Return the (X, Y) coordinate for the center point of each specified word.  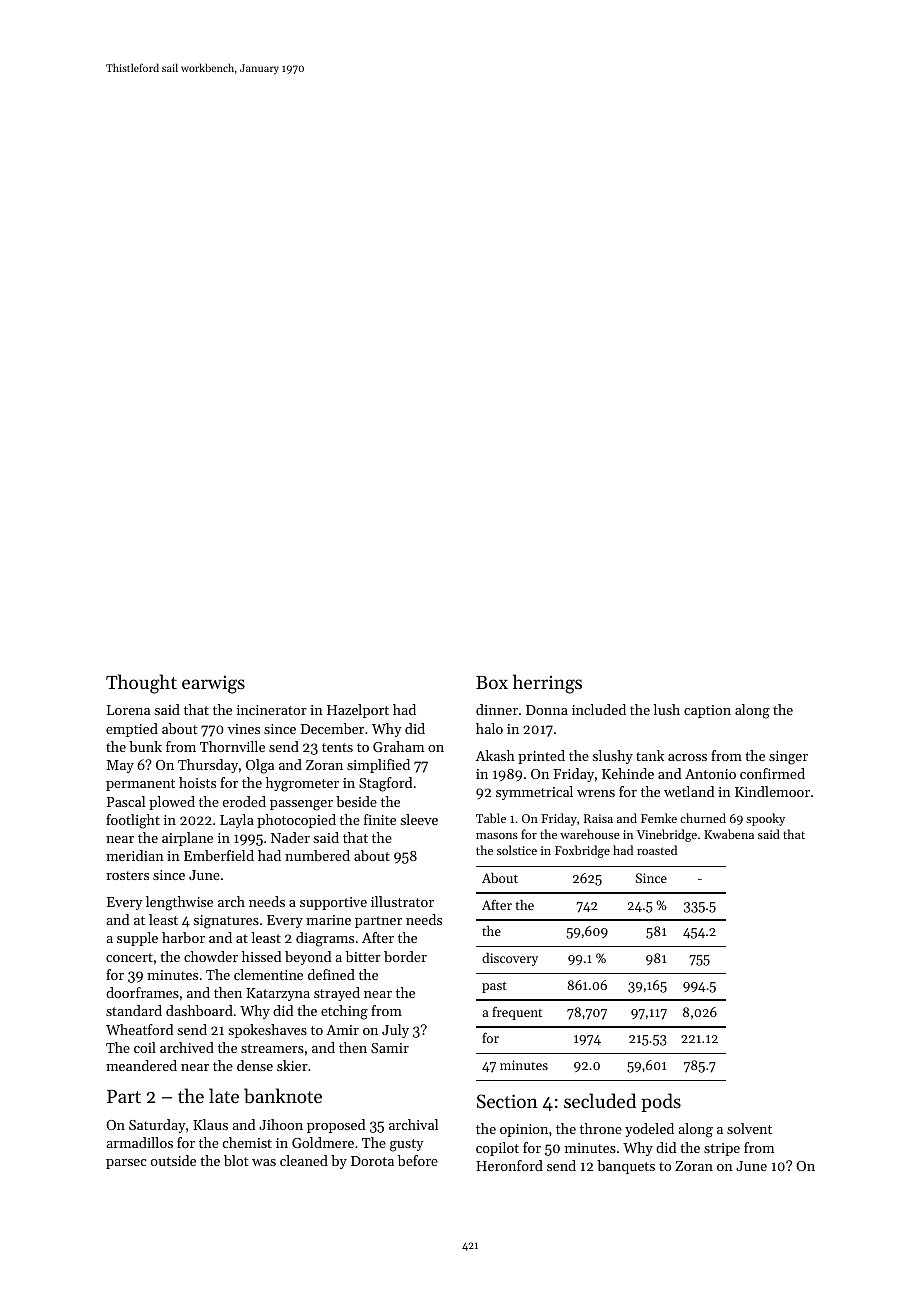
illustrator (402, 901)
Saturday (157, 1126)
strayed (337, 994)
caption (707, 711)
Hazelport (358, 711)
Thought (141, 684)
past (494, 987)
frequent (517, 1013)
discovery (510, 959)
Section (507, 1101)
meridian (135, 855)
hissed (261, 956)
